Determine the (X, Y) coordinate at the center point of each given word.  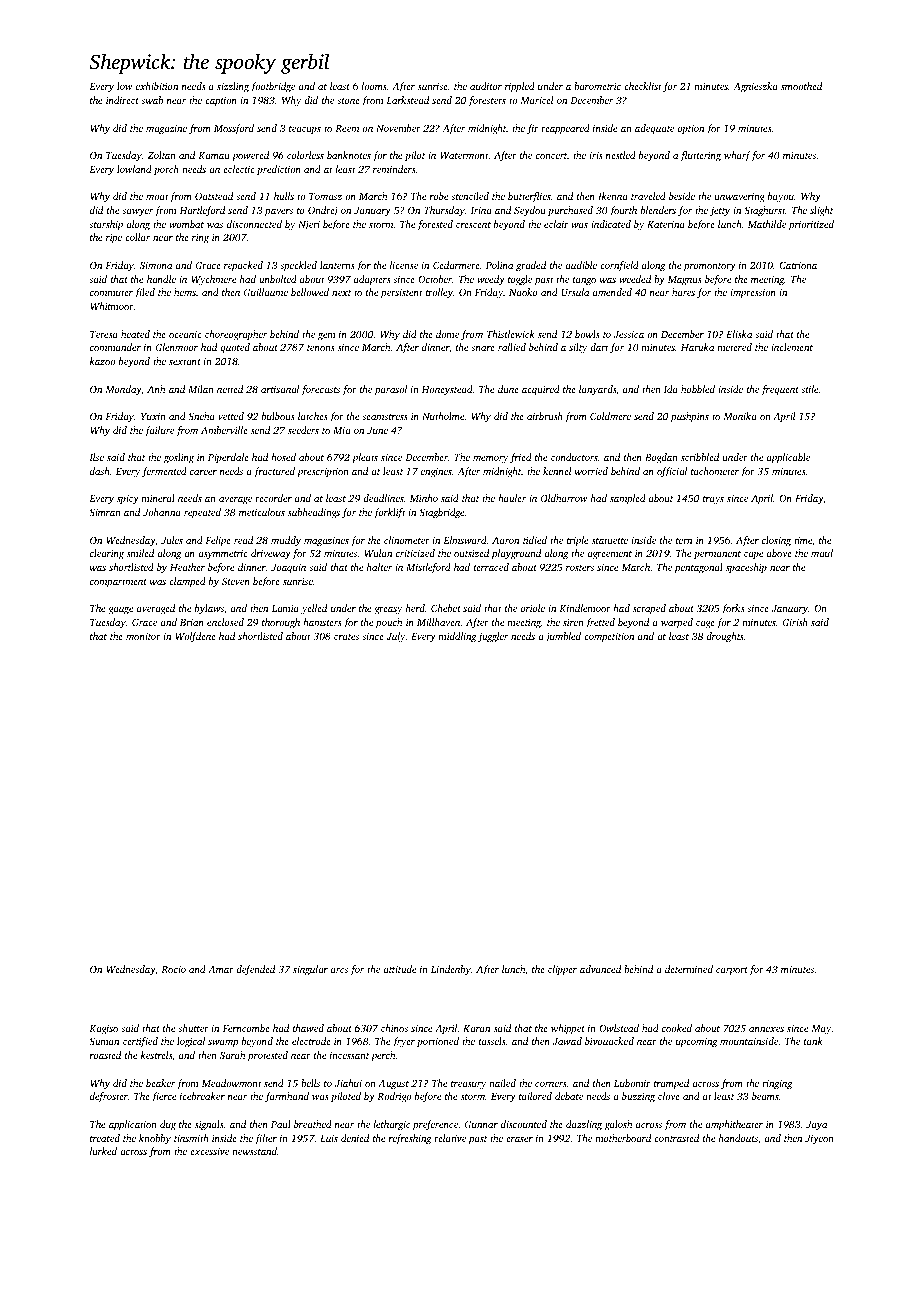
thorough (281, 623)
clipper (562, 970)
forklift (390, 513)
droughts (725, 637)
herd (415, 608)
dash (100, 471)
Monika (740, 416)
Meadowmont (232, 1083)
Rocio (173, 969)
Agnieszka (755, 87)
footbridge (272, 87)
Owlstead (619, 1028)
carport (732, 971)
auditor (486, 86)
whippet (568, 1029)
